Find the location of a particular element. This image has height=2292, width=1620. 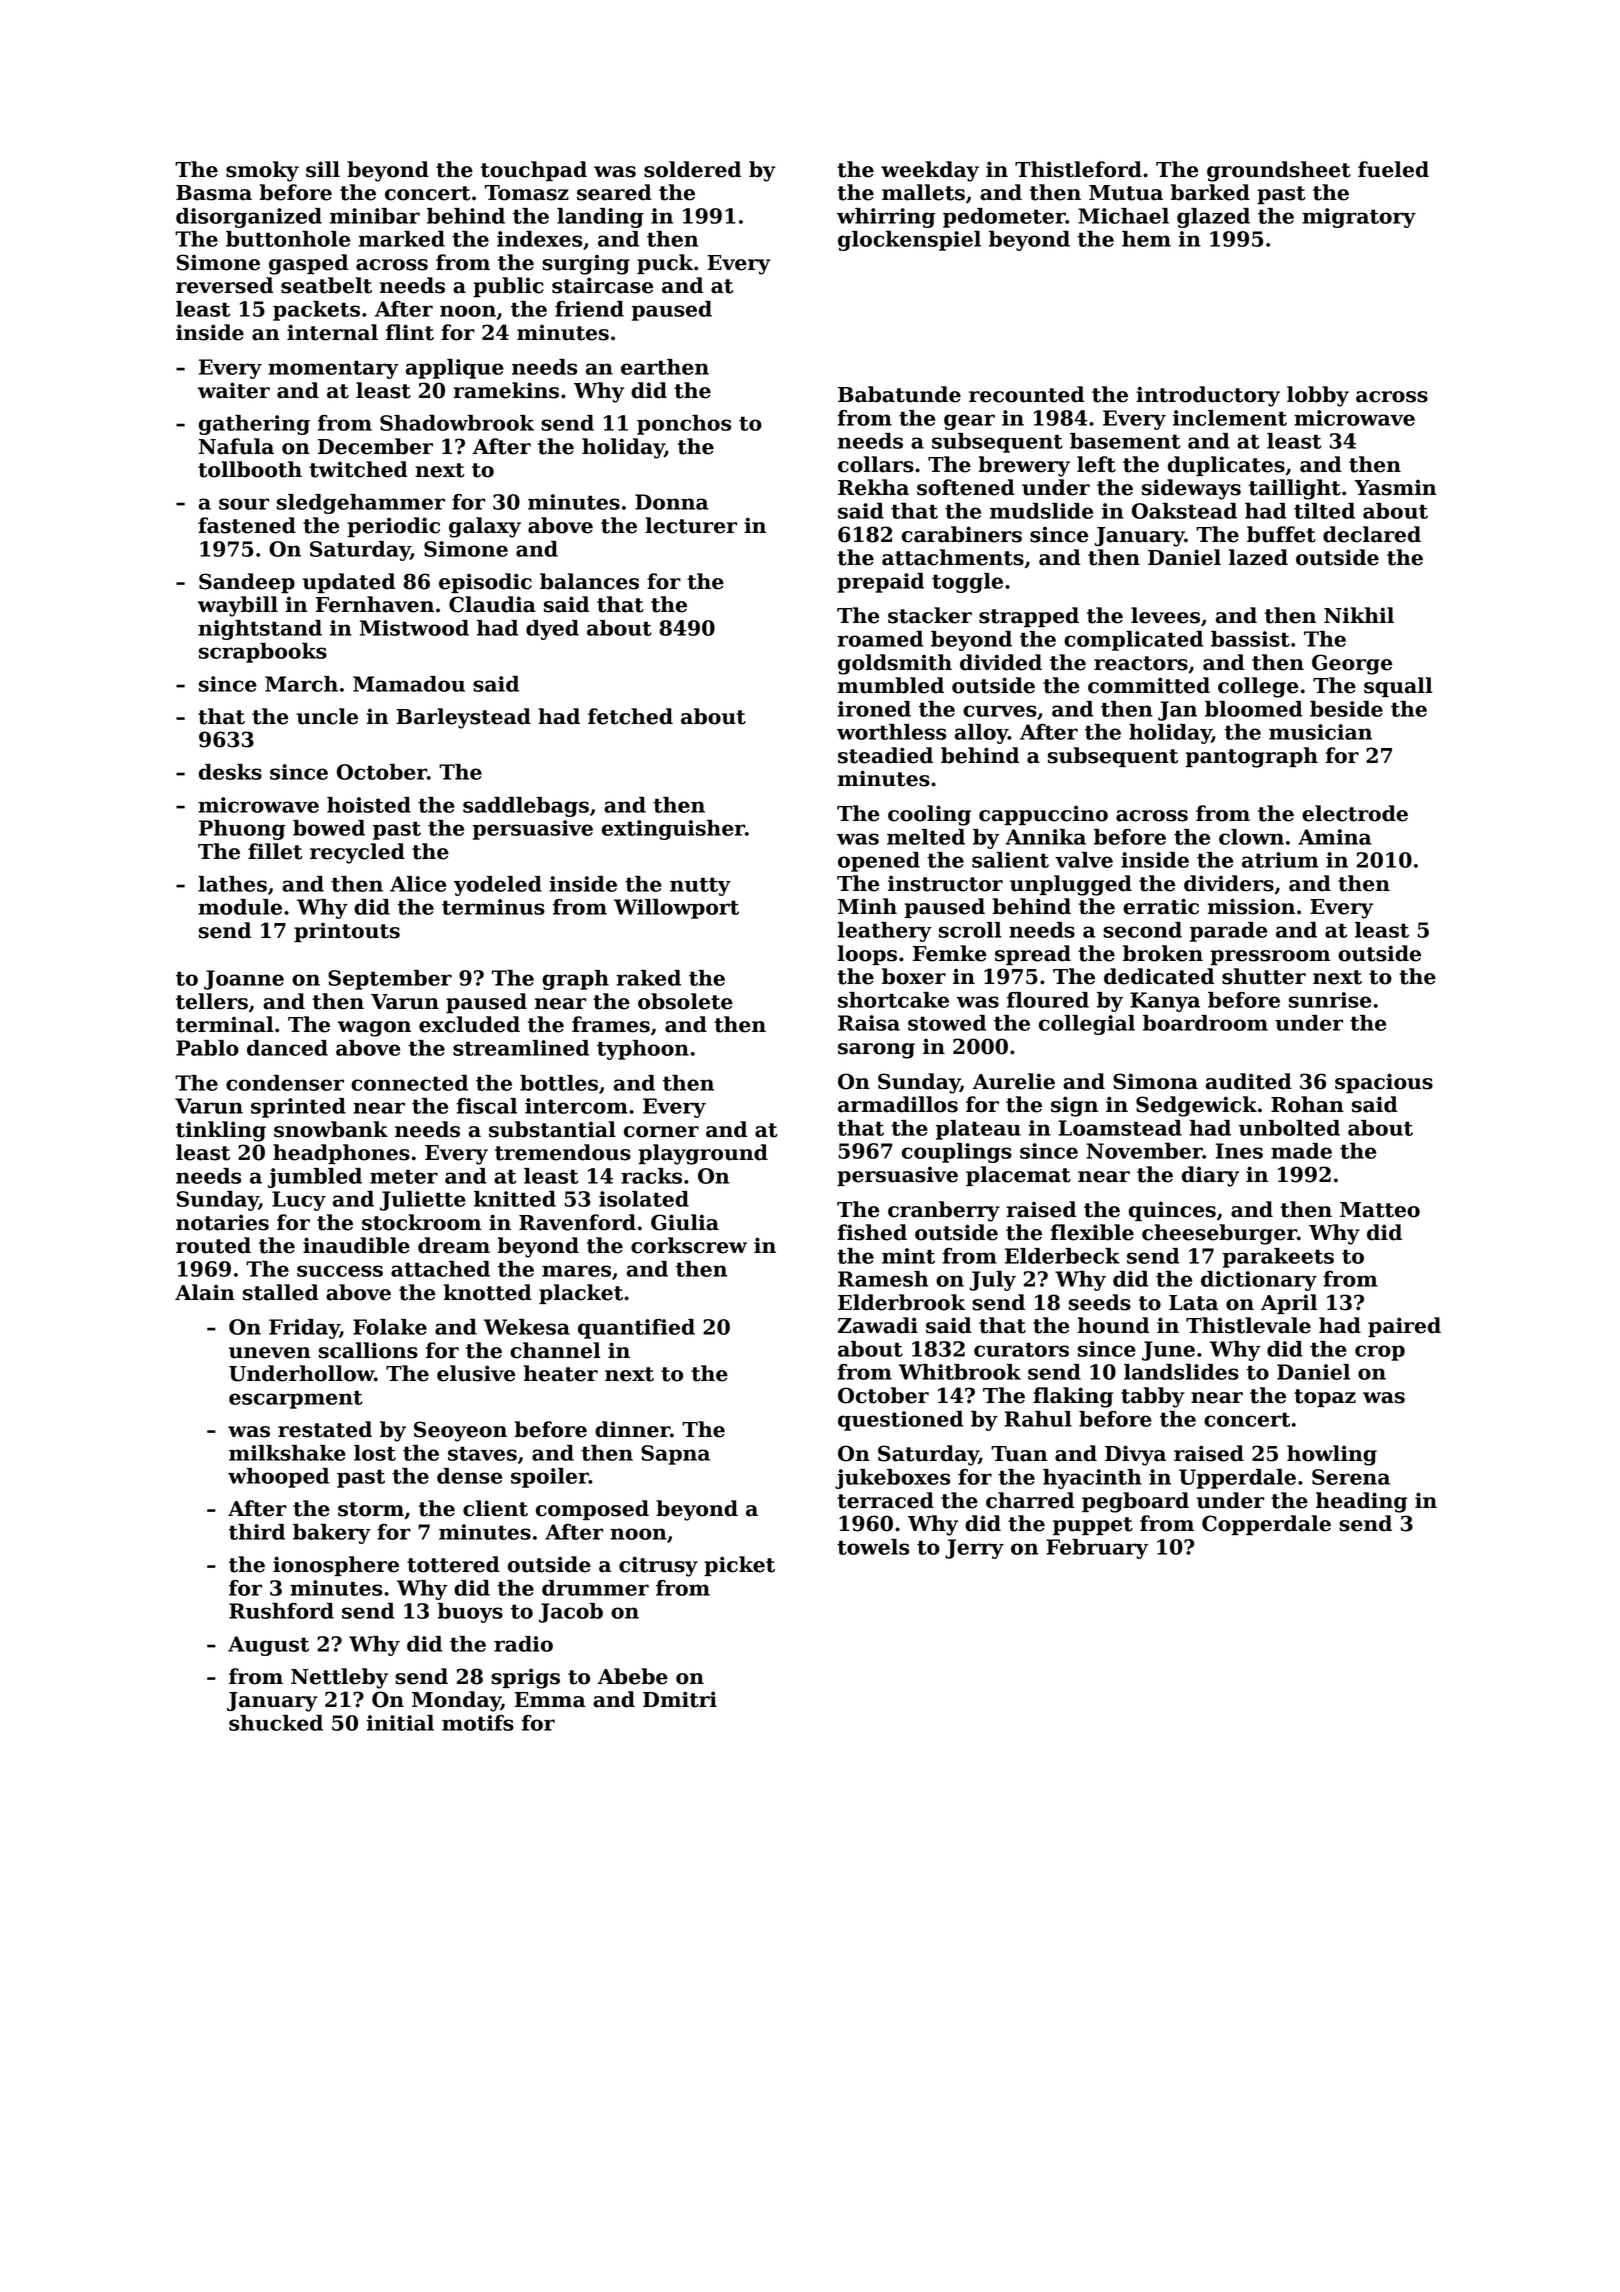

armadillos is located at coordinates (898, 1104).
